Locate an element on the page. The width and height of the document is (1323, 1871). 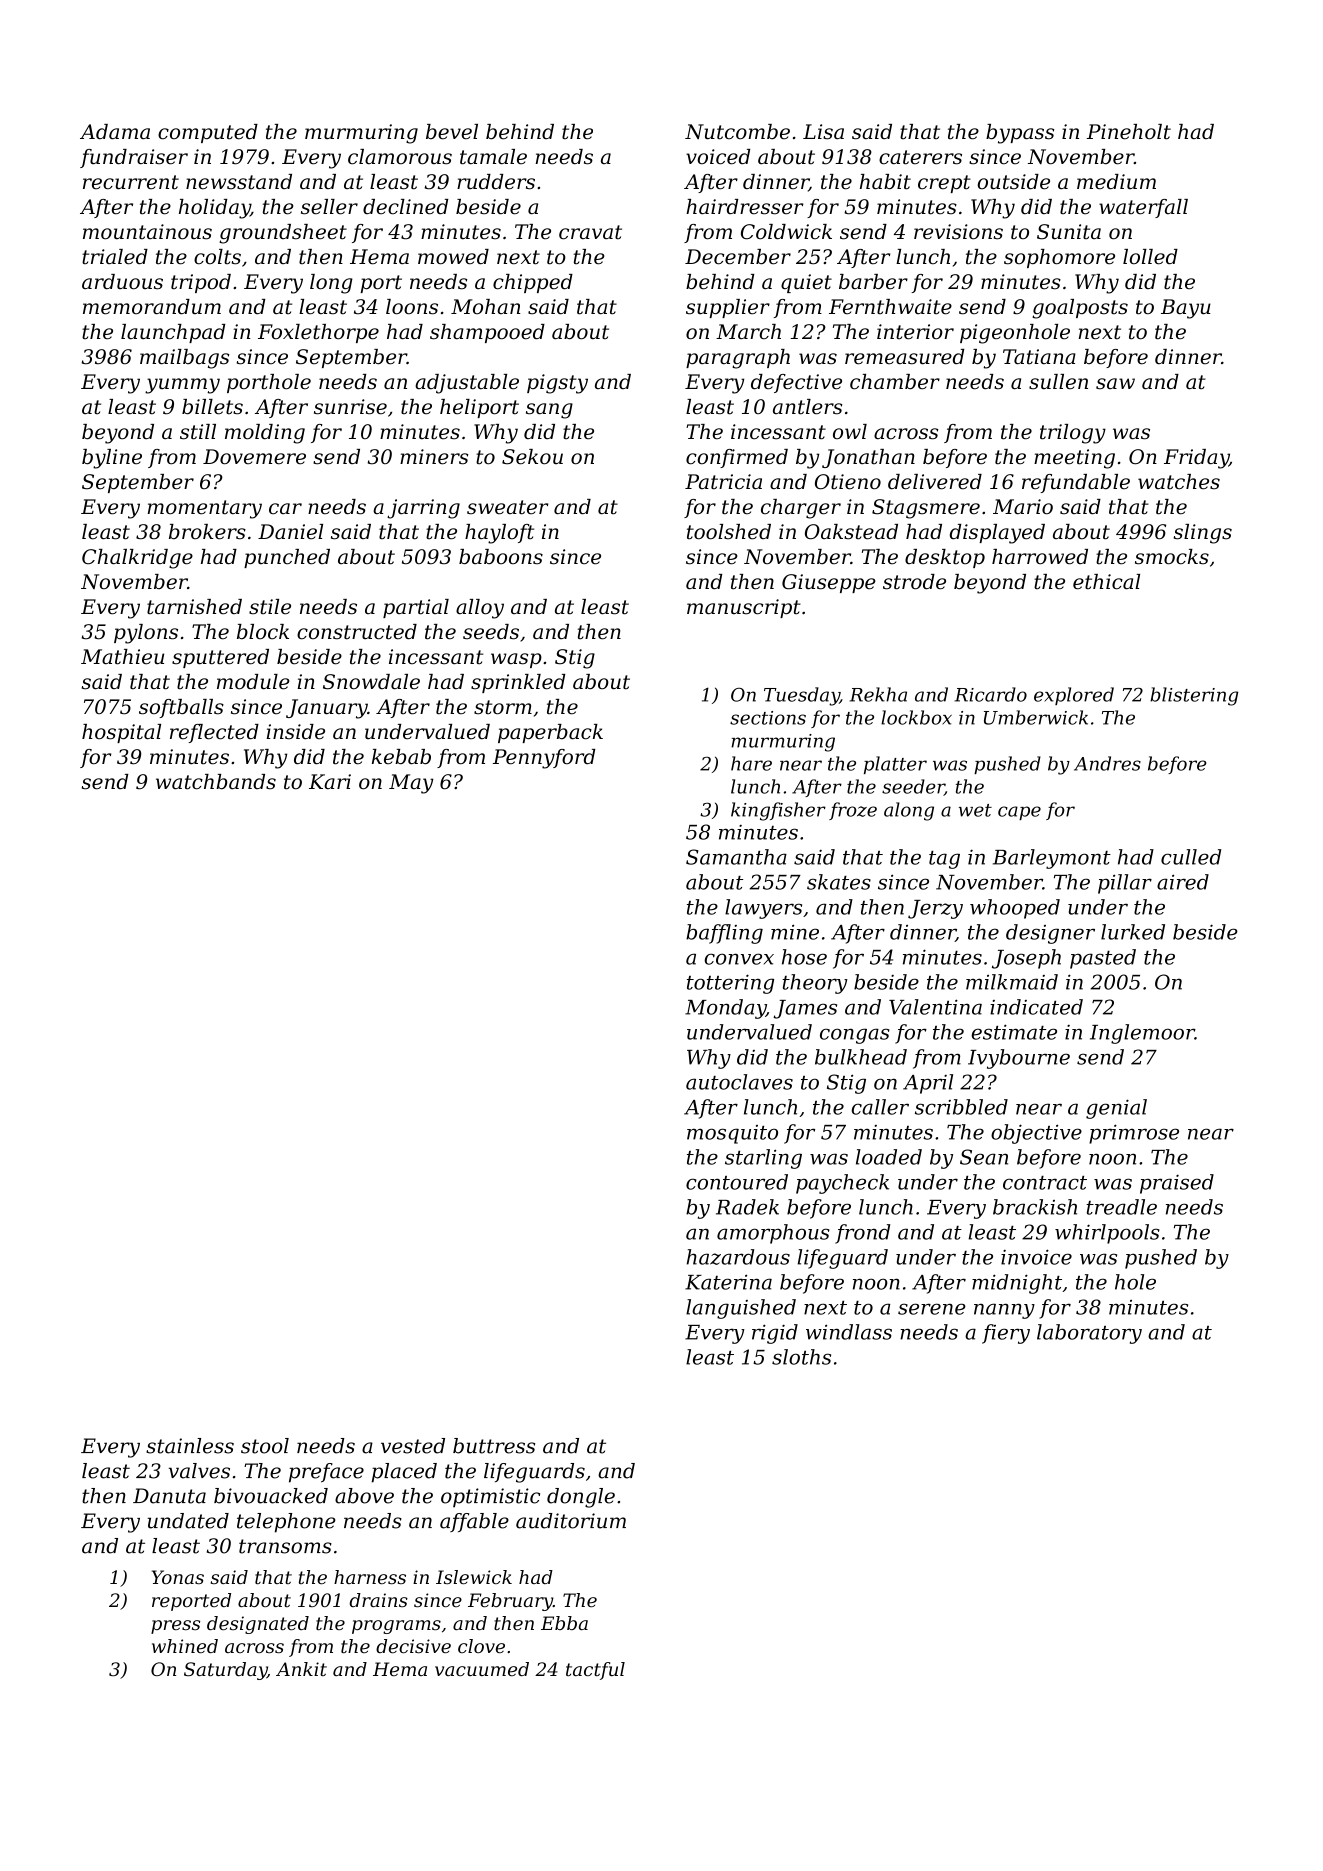
whined is located at coordinates (185, 1646).
